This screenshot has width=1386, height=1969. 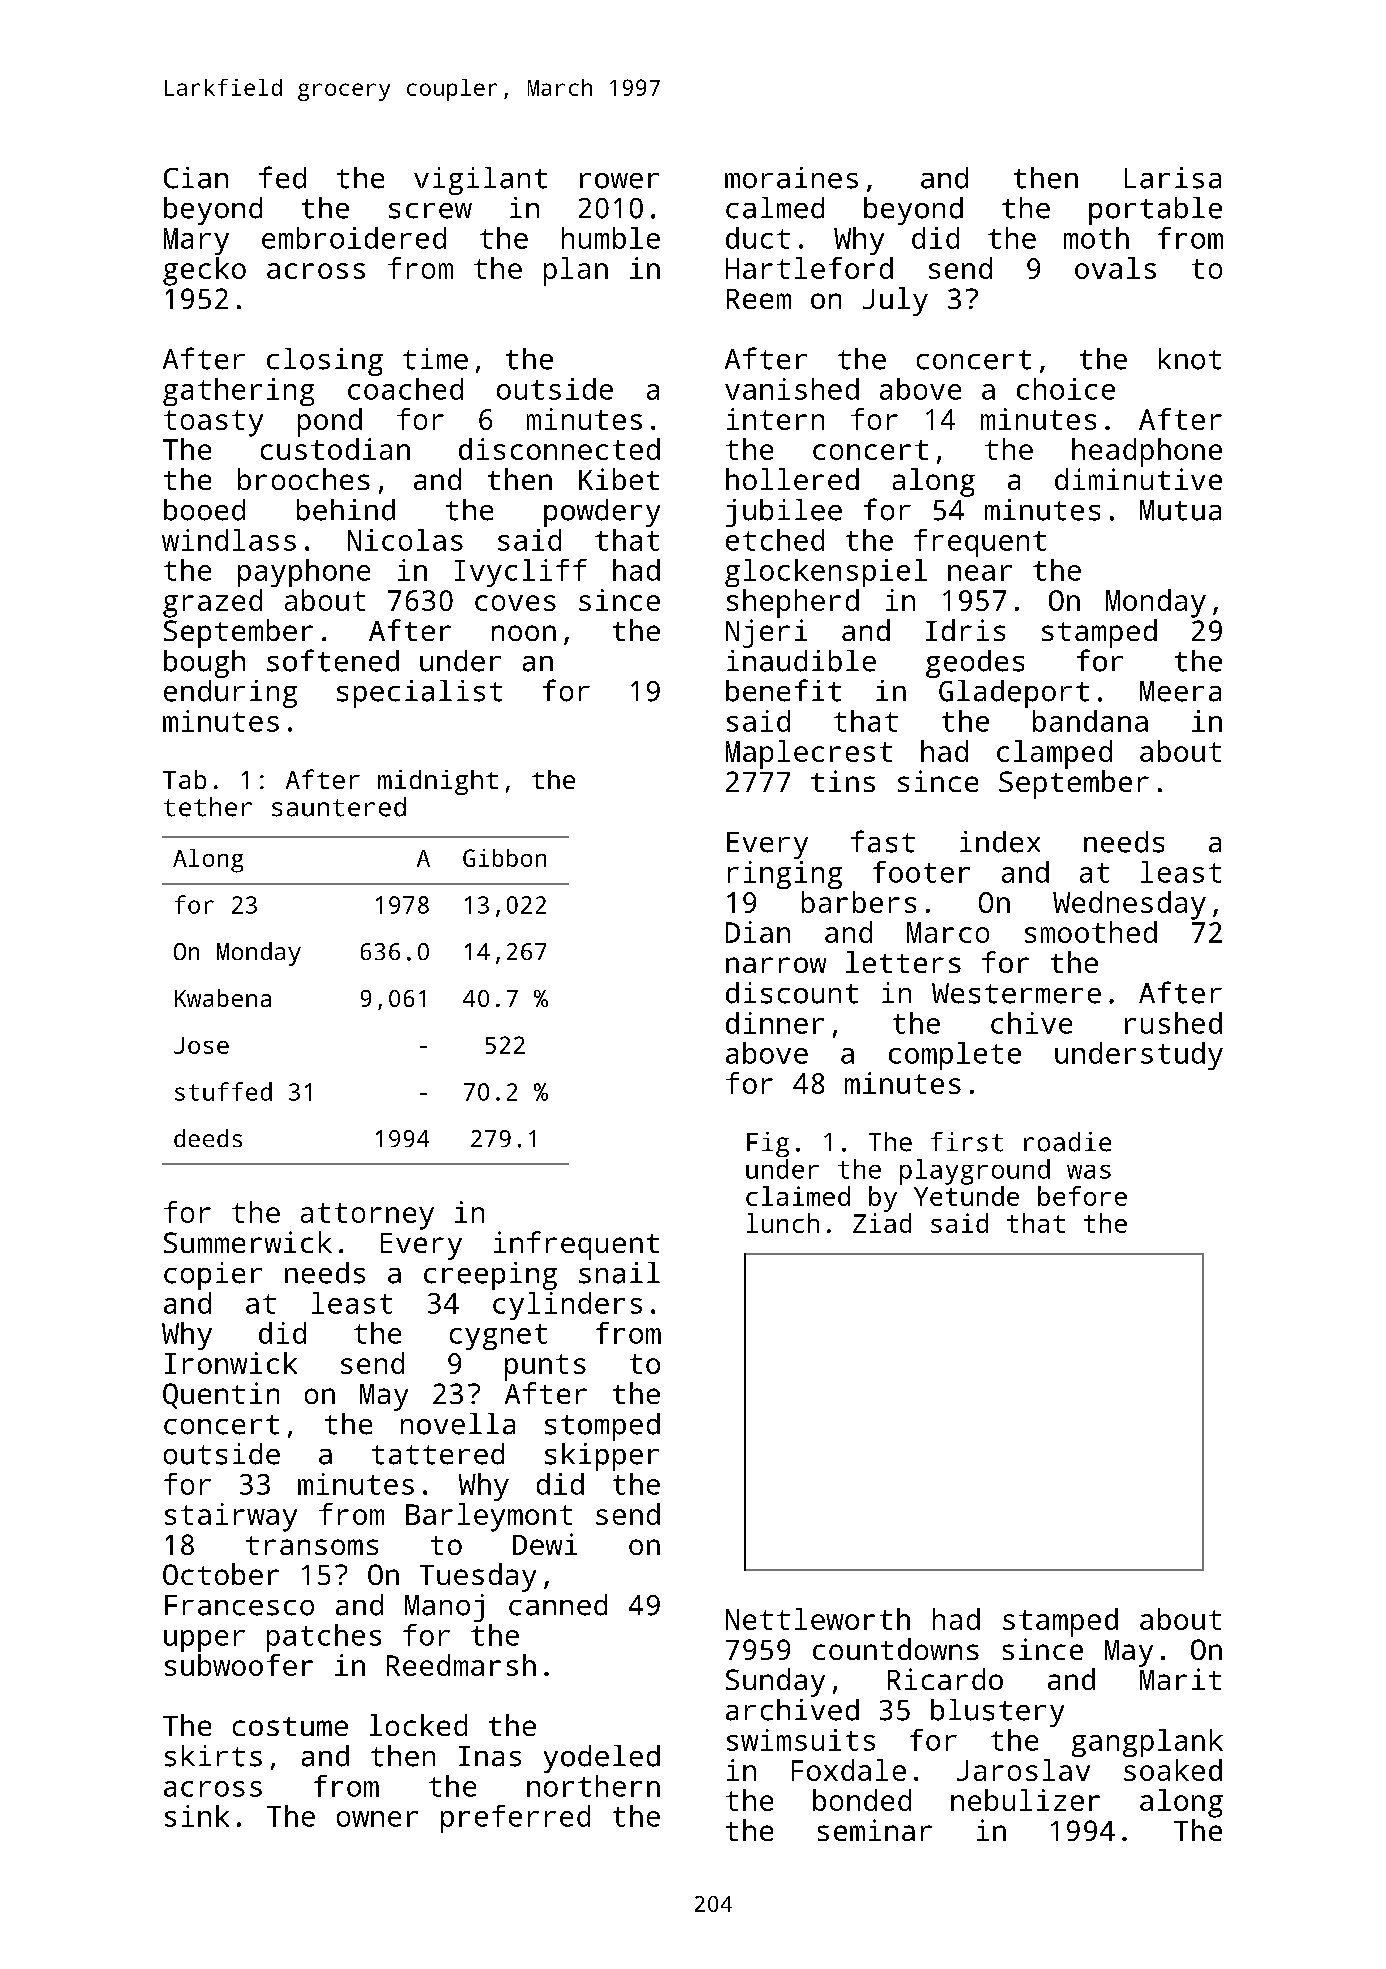 What do you see at coordinates (809, 754) in the screenshot?
I see `Maplecrest` at bounding box center [809, 754].
